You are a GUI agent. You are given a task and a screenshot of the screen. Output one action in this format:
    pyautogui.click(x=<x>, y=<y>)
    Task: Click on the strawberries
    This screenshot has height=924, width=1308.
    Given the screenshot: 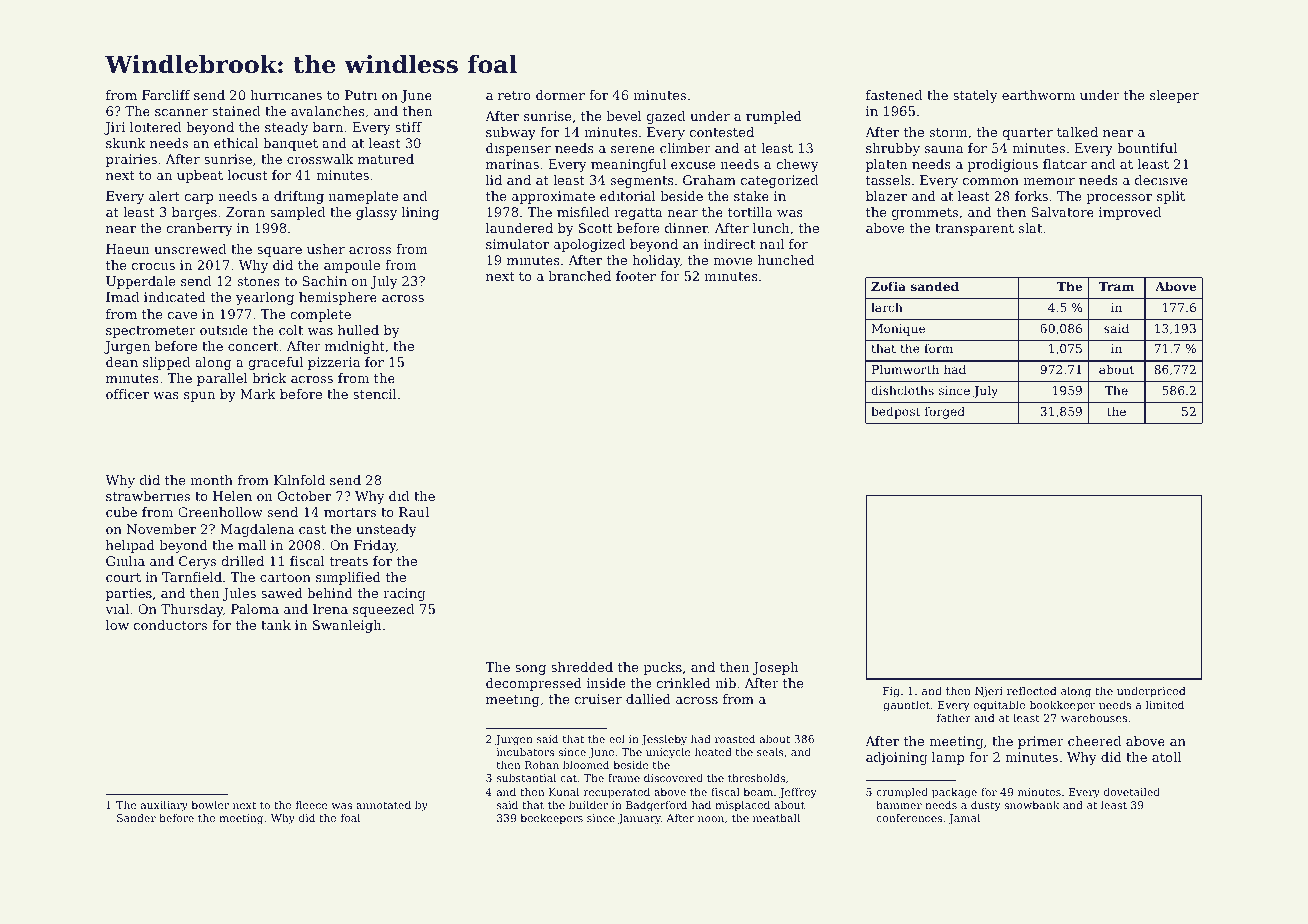 What is the action you would take?
    pyautogui.click(x=148, y=496)
